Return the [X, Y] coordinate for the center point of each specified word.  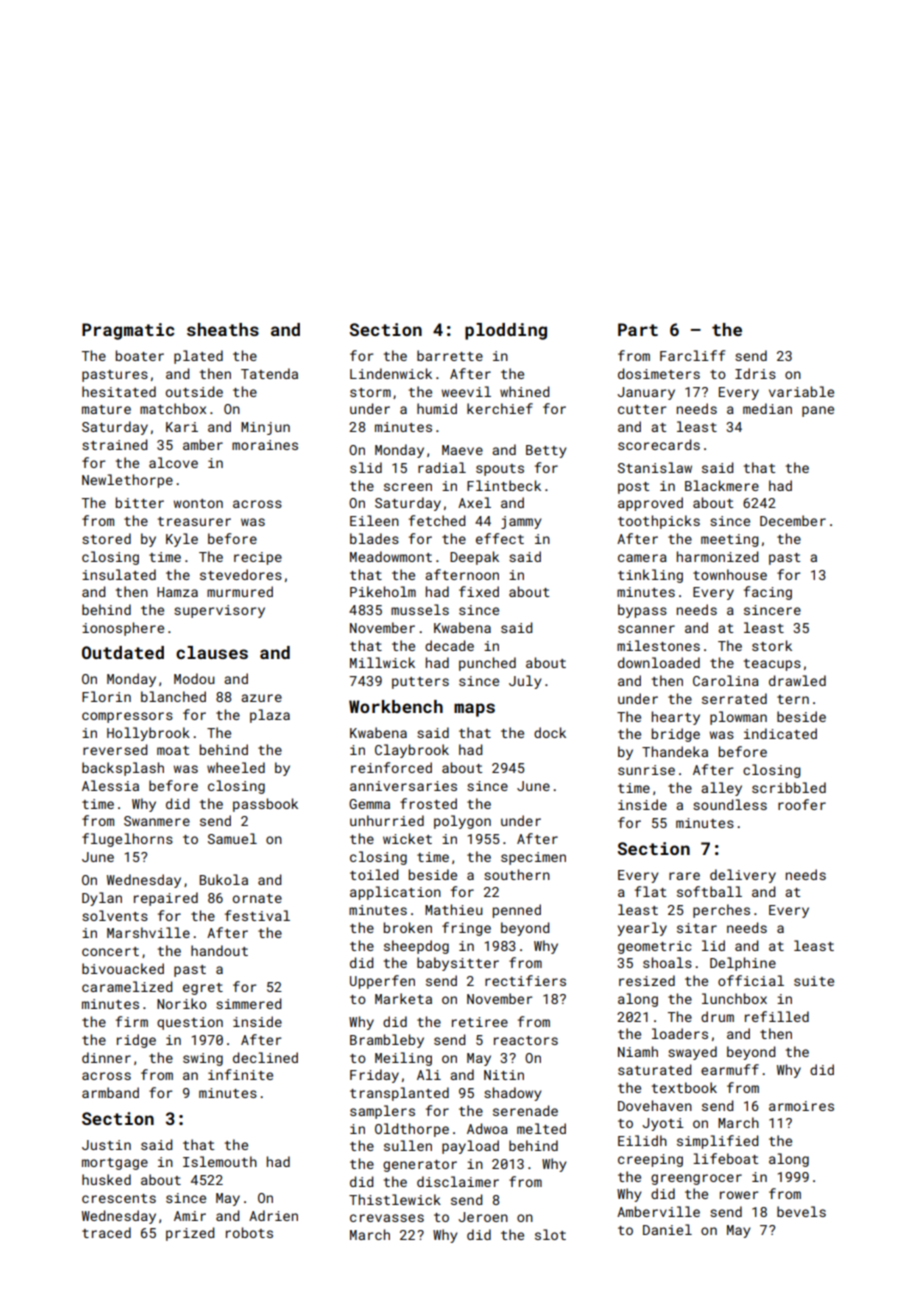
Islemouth [220, 1161]
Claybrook [412, 751]
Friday [374, 1076]
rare [684, 876]
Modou [194, 678]
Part [638, 329]
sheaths [223, 329]
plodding [506, 331]
